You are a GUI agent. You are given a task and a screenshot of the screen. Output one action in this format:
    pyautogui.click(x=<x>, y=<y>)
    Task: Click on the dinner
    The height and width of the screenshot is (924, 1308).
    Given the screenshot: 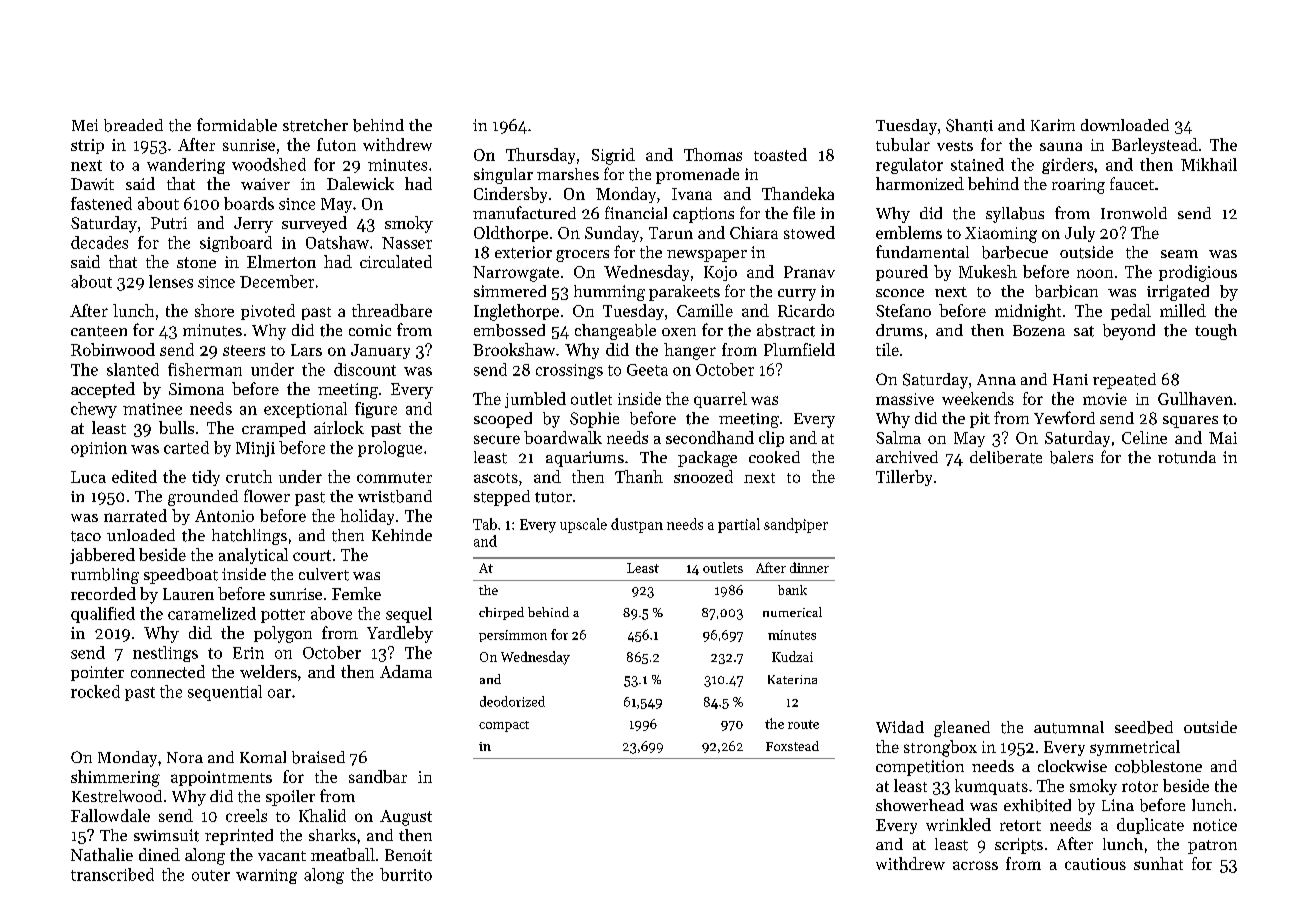 What is the action you would take?
    pyautogui.click(x=809, y=567)
